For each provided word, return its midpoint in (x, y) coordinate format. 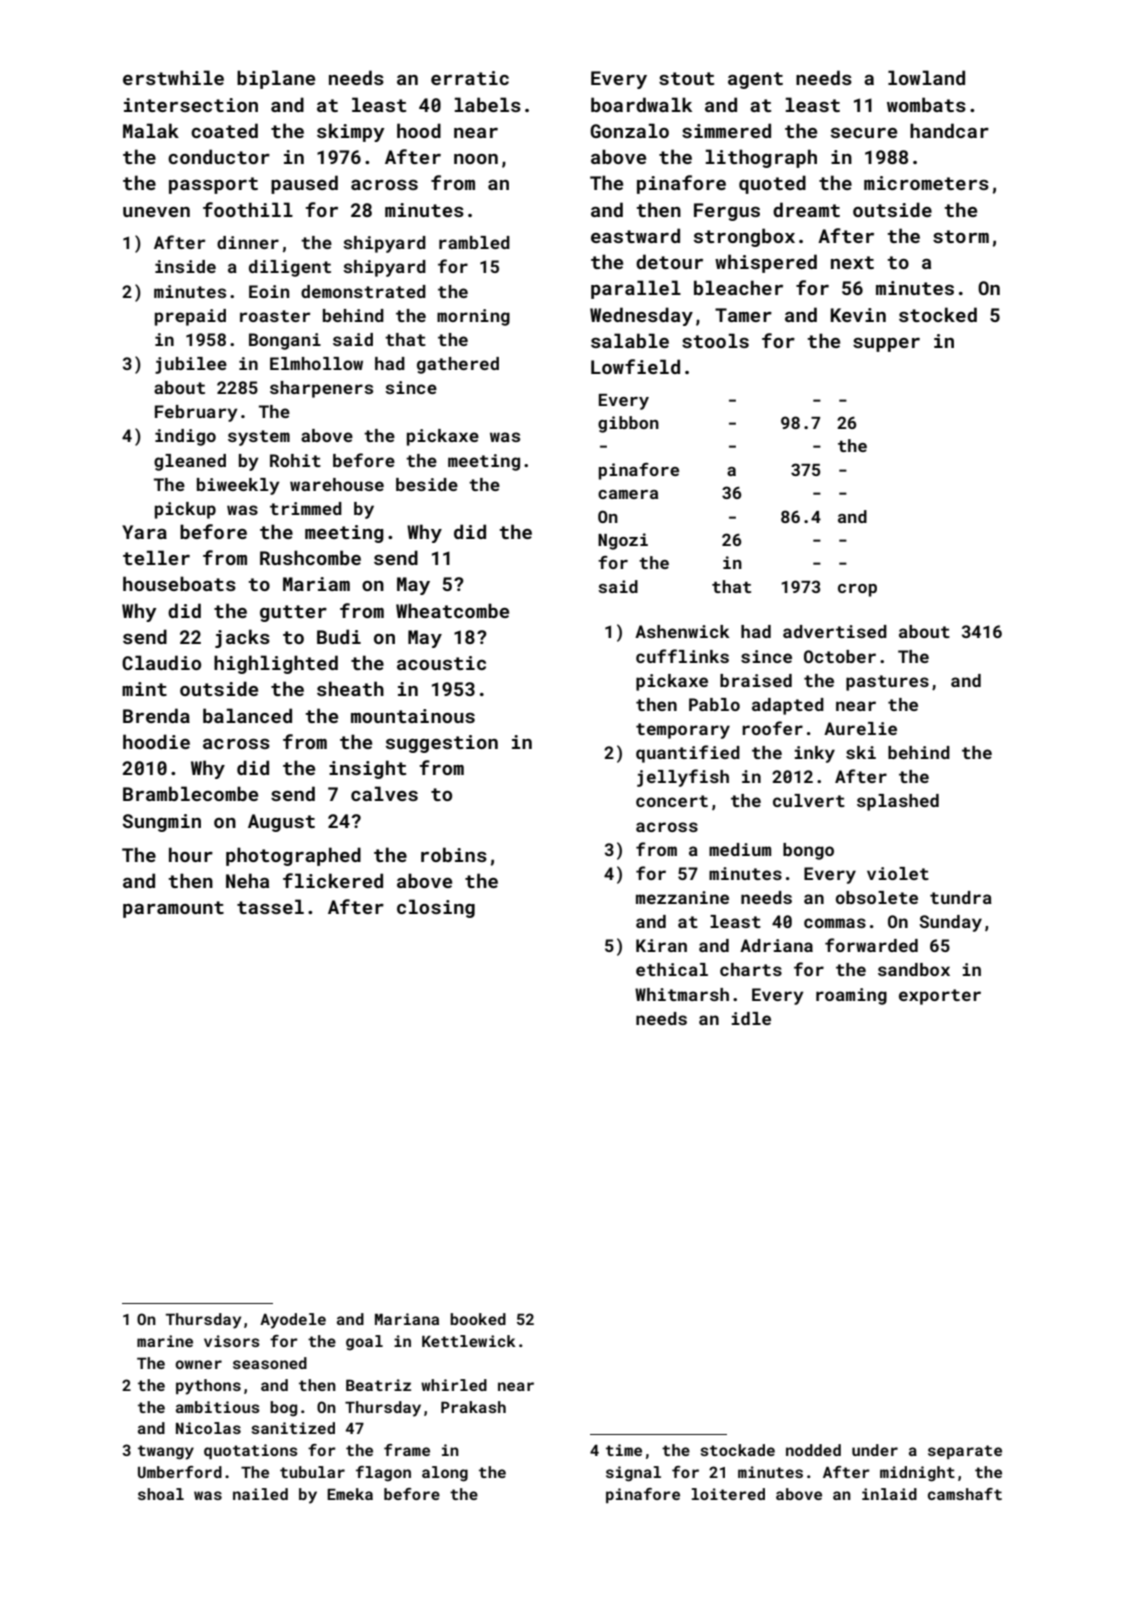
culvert (809, 800)
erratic (470, 78)
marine (165, 1341)
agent (755, 80)
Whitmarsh (682, 994)
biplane (276, 79)
